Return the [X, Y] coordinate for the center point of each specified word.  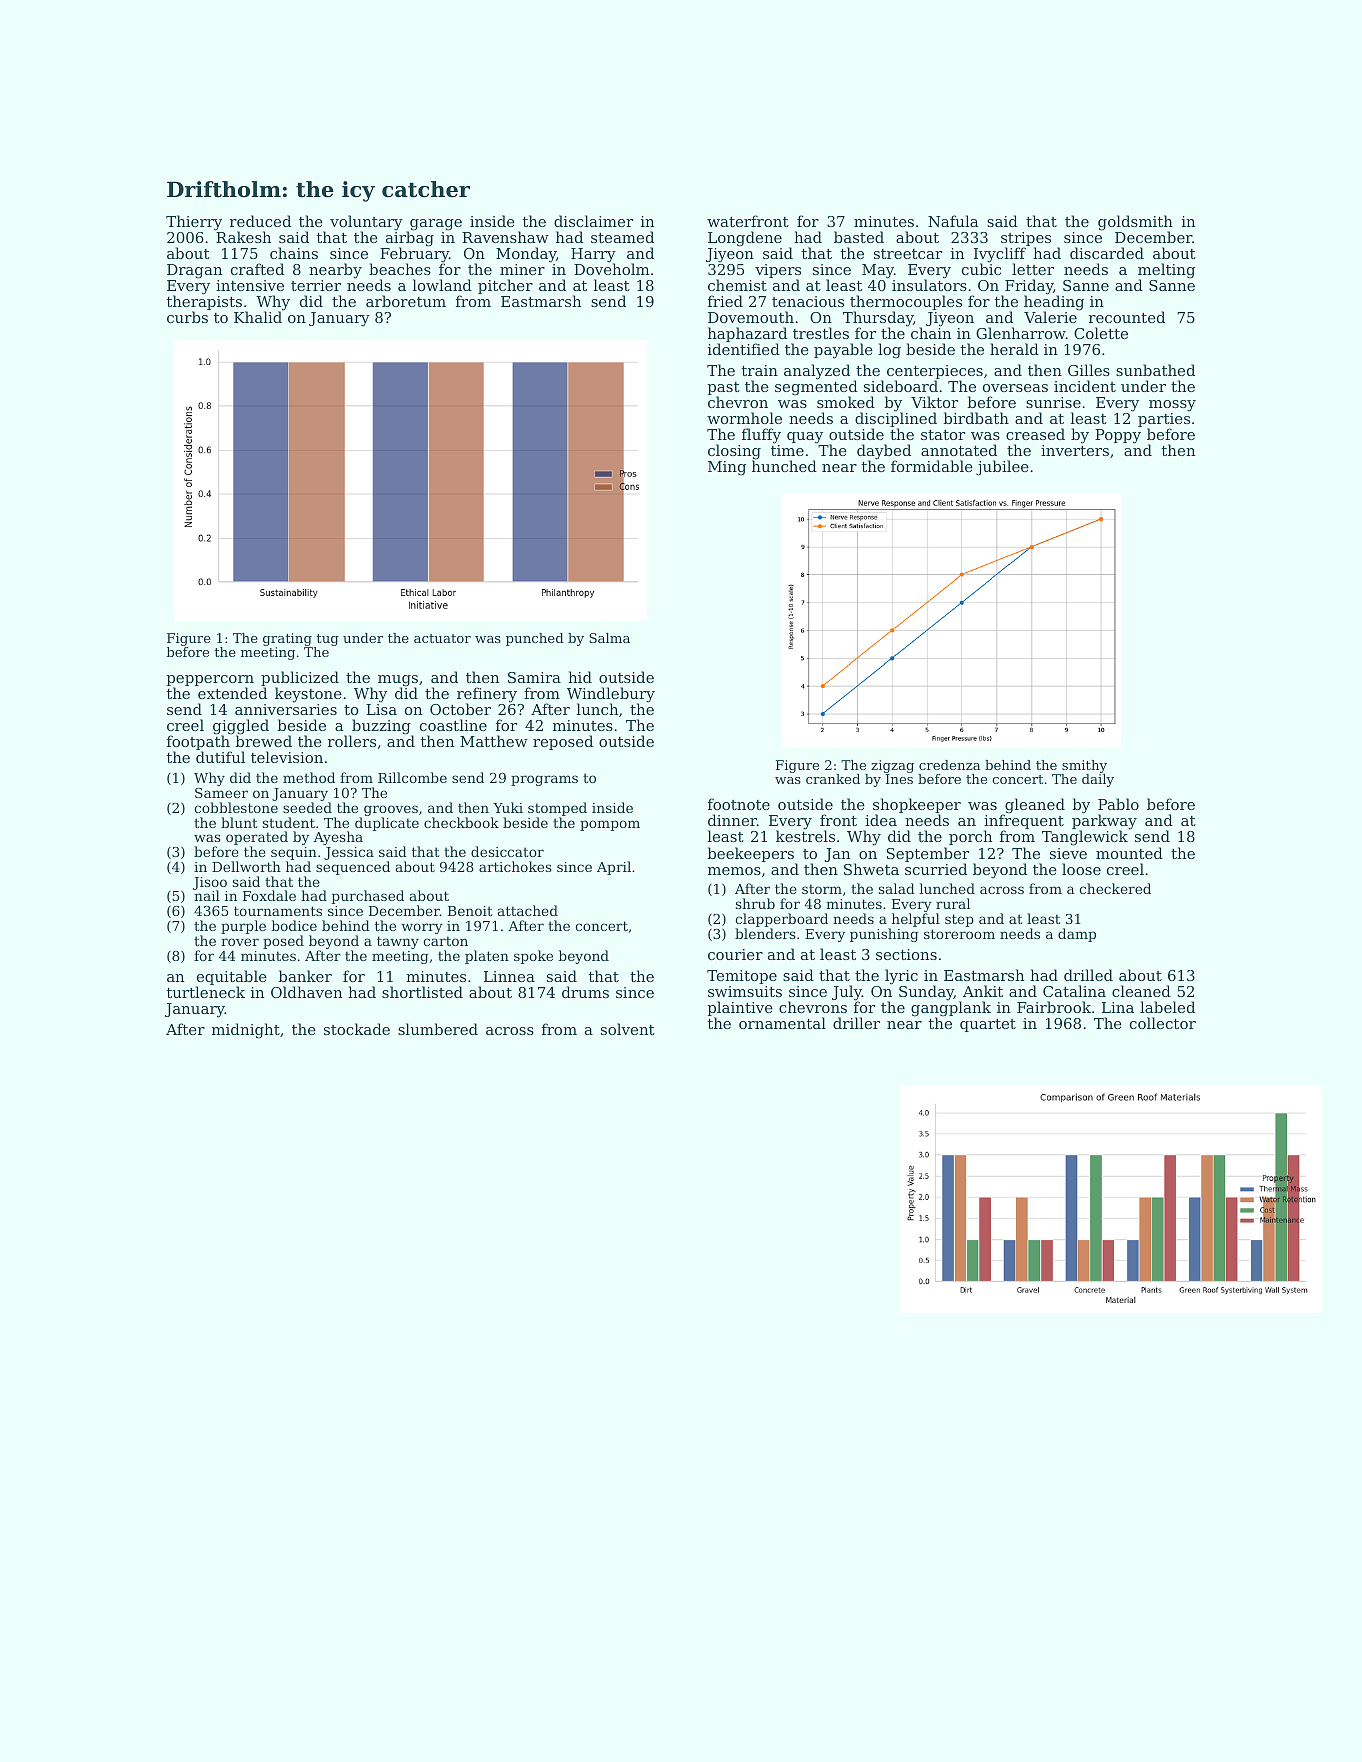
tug [327, 640]
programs [544, 780]
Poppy [1118, 436]
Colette [1101, 333]
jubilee [1002, 468]
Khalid [258, 317]
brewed [264, 741]
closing [734, 452]
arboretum [406, 301]
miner [522, 269]
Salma [609, 638]
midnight [246, 1031]
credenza [949, 765]
